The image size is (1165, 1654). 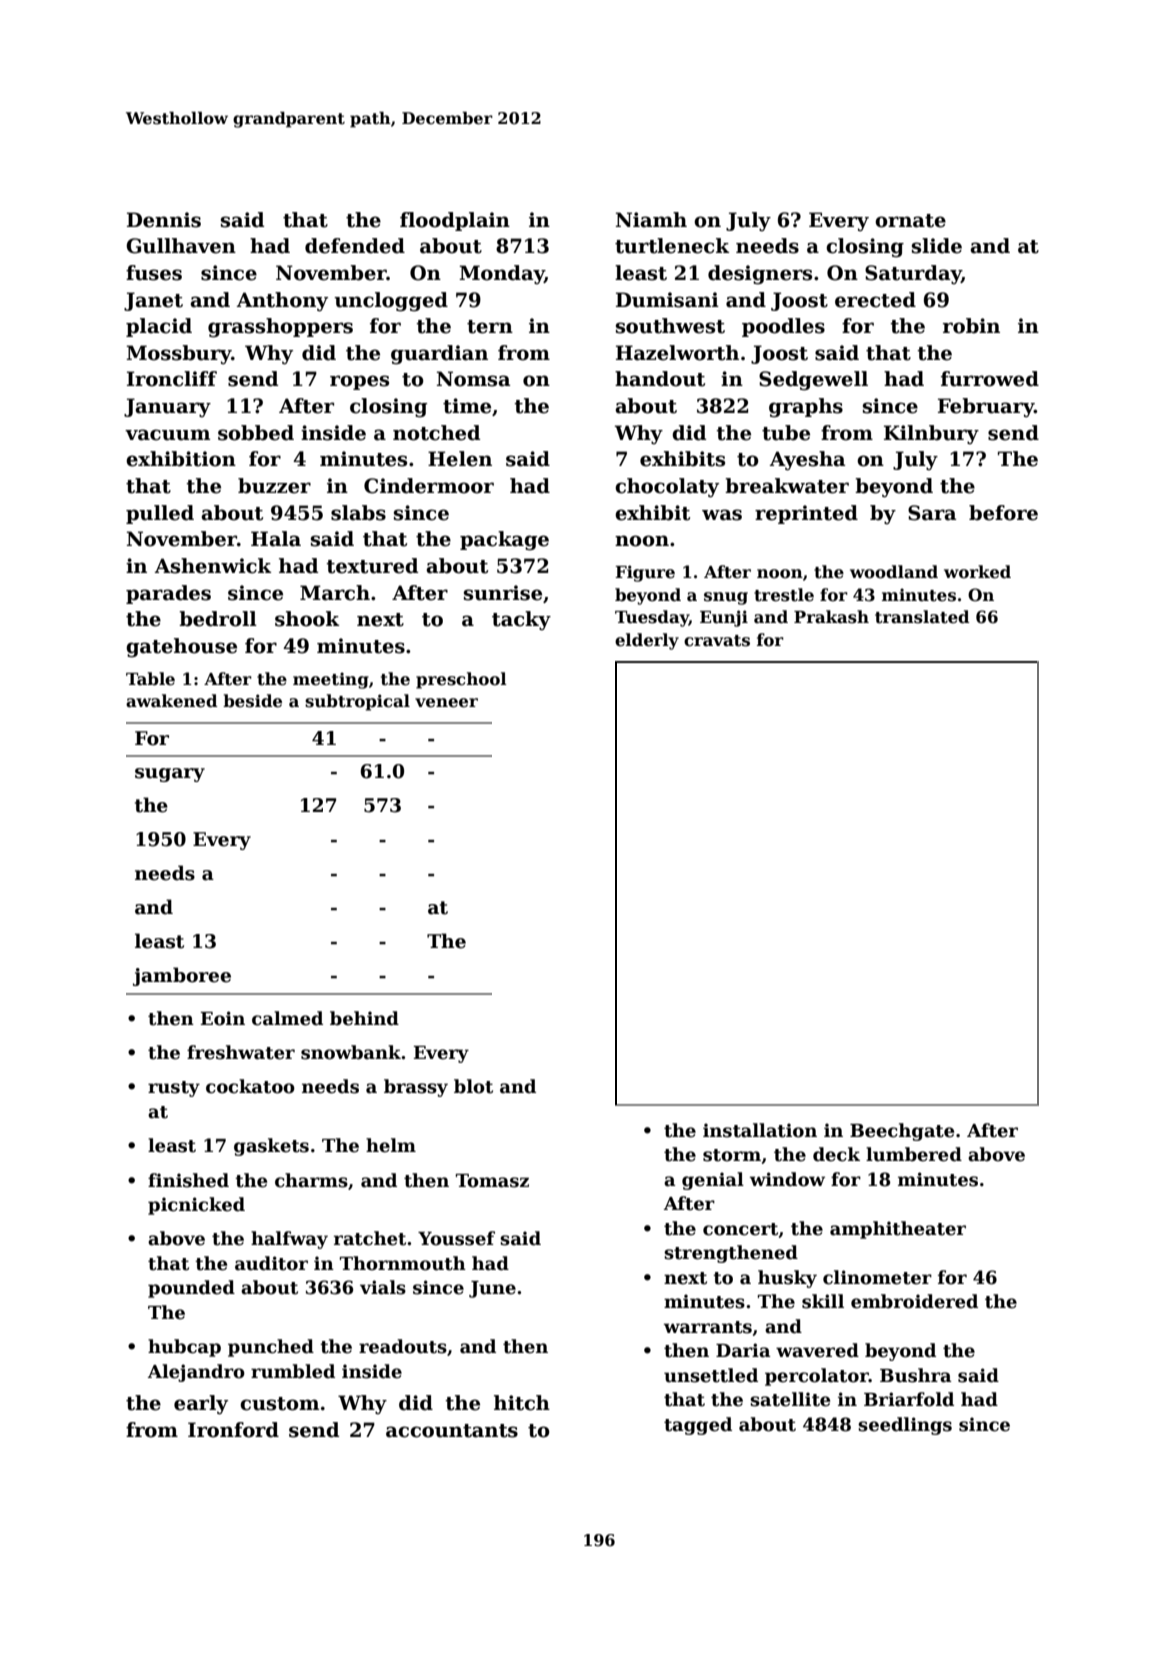 What do you see at coordinates (473, 1086) in the screenshot?
I see `blot` at bounding box center [473, 1086].
